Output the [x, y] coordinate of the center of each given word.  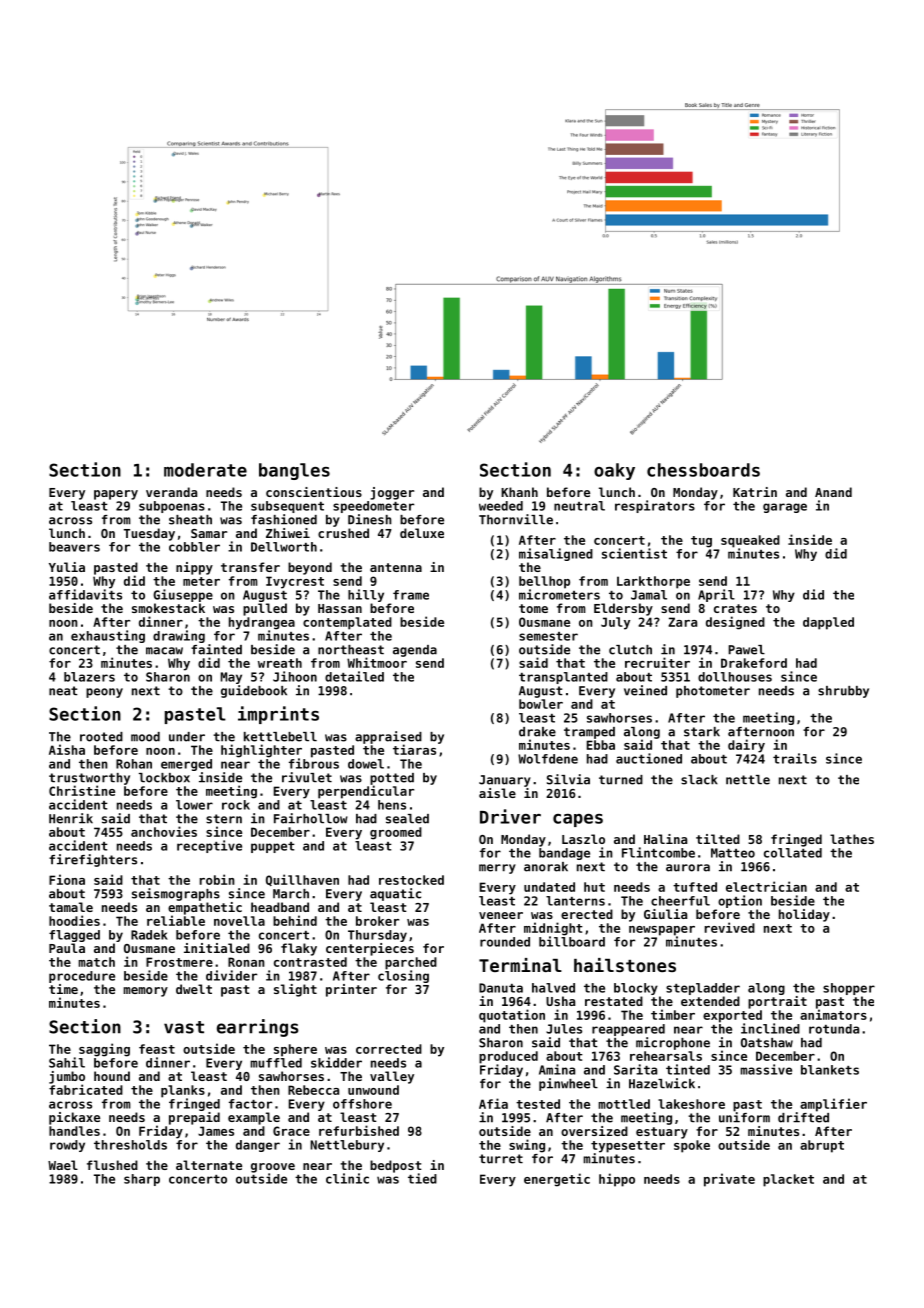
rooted [101, 737]
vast [184, 1027]
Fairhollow [311, 818]
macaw [164, 651]
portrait [777, 1002]
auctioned [649, 758]
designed [735, 623]
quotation [512, 1016]
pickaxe [74, 1118]
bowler [541, 704]
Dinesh [370, 519]
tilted [718, 839]
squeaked [750, 541]
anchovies [164, 831]
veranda [171, 492]
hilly [366, 595]
